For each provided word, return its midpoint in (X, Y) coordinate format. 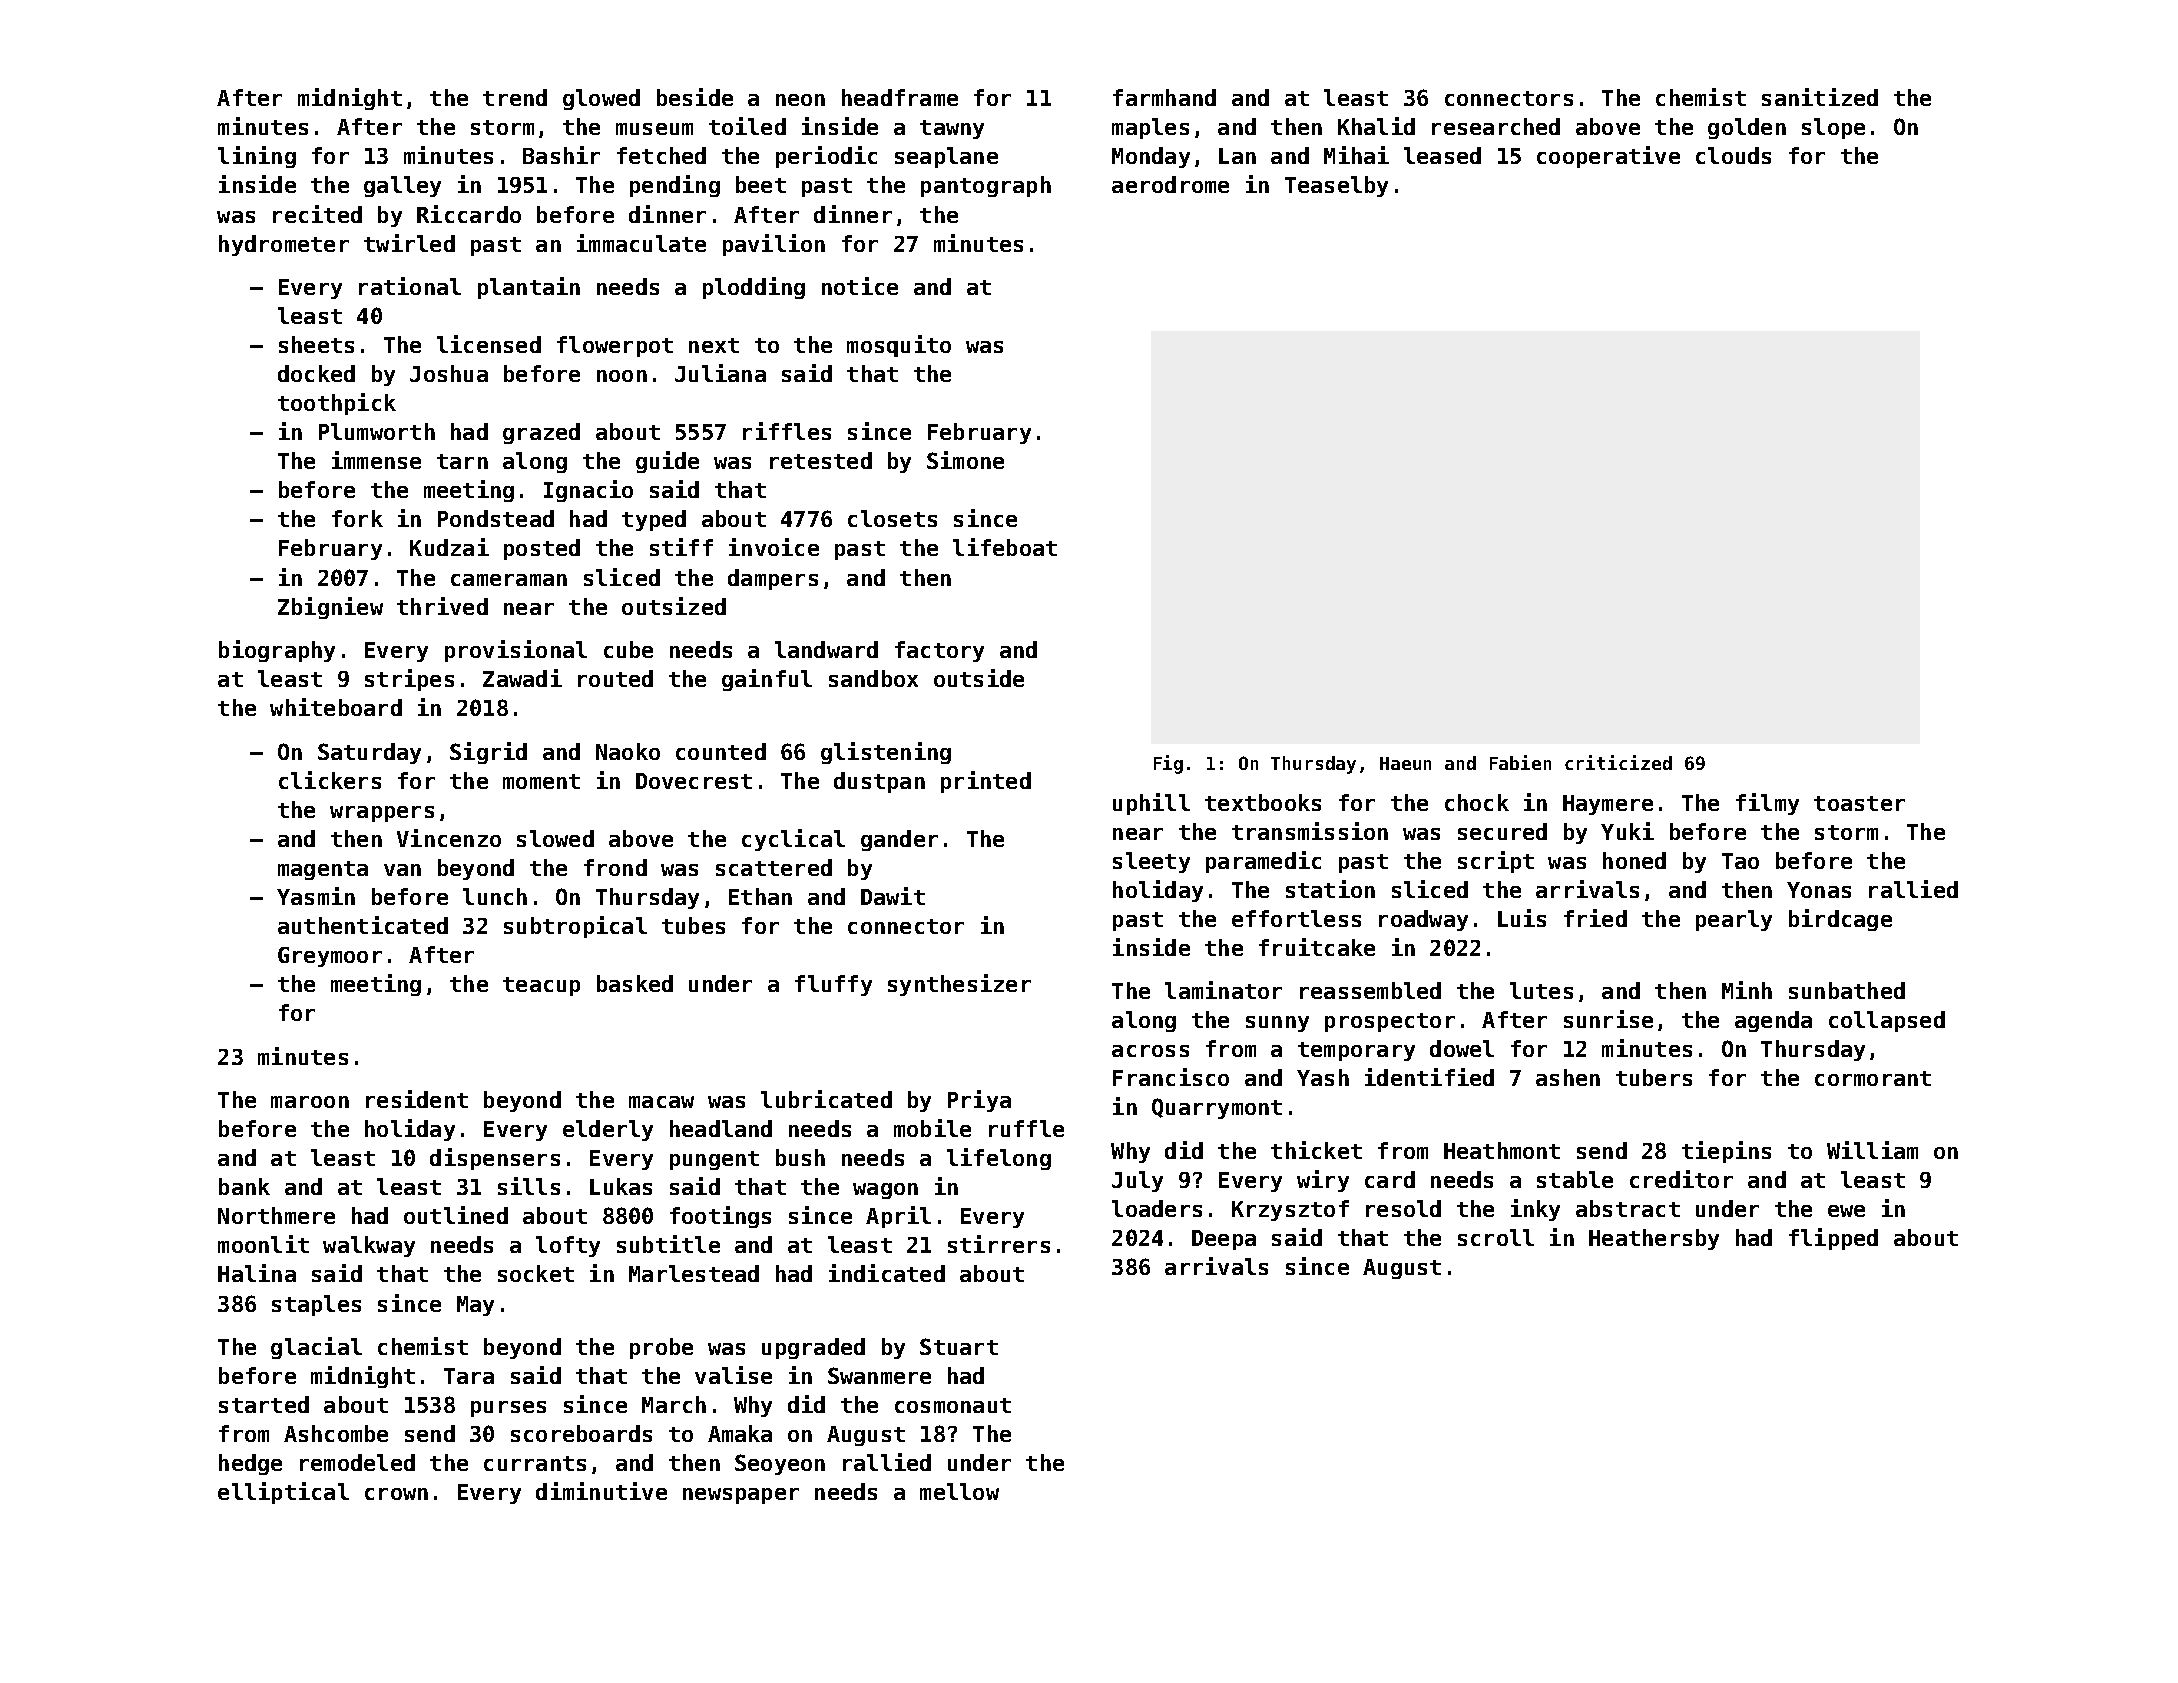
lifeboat (1005, 547)
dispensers (495, 1159)
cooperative (1608, 157)
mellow (959, 1491)
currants (535, 1463)
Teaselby (1336, 186)
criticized (1618, 762)
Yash (1323, 1077)
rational (410, 286)
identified (1429, 1077)
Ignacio (588, 491)
